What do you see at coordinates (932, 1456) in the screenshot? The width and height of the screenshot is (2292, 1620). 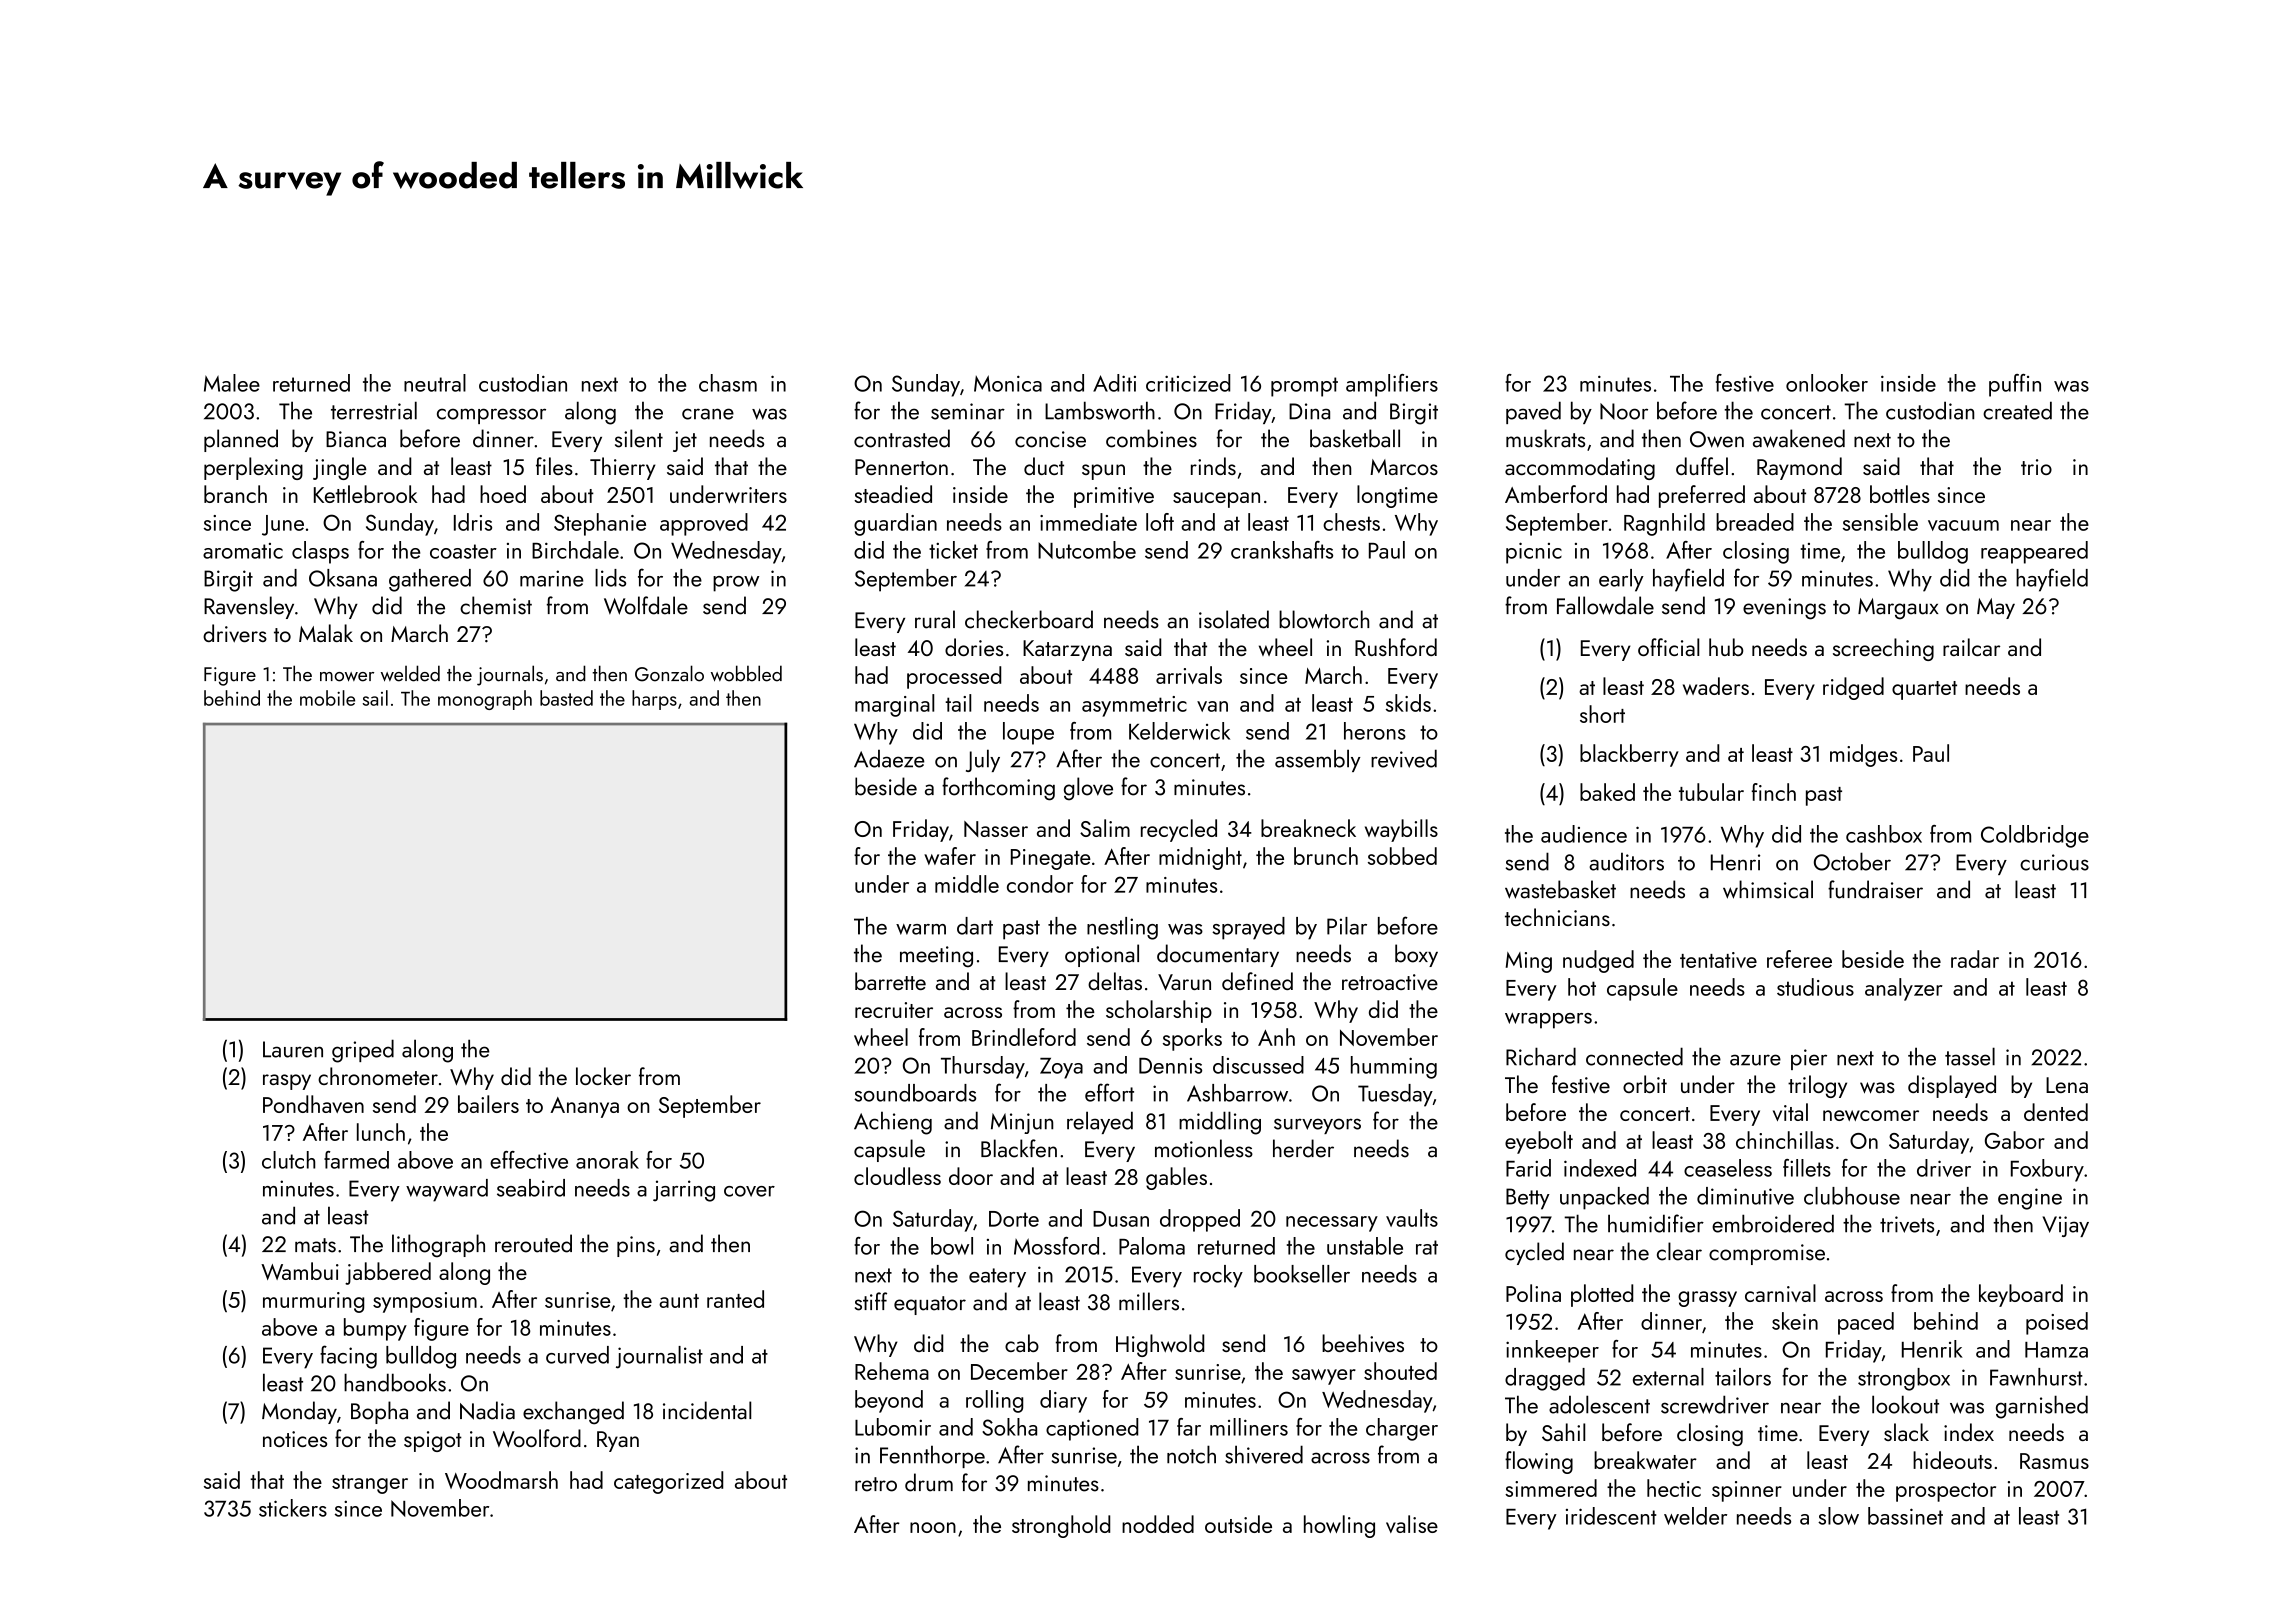 I see `Fennthorpe` at bounding box center [932, 1456].
